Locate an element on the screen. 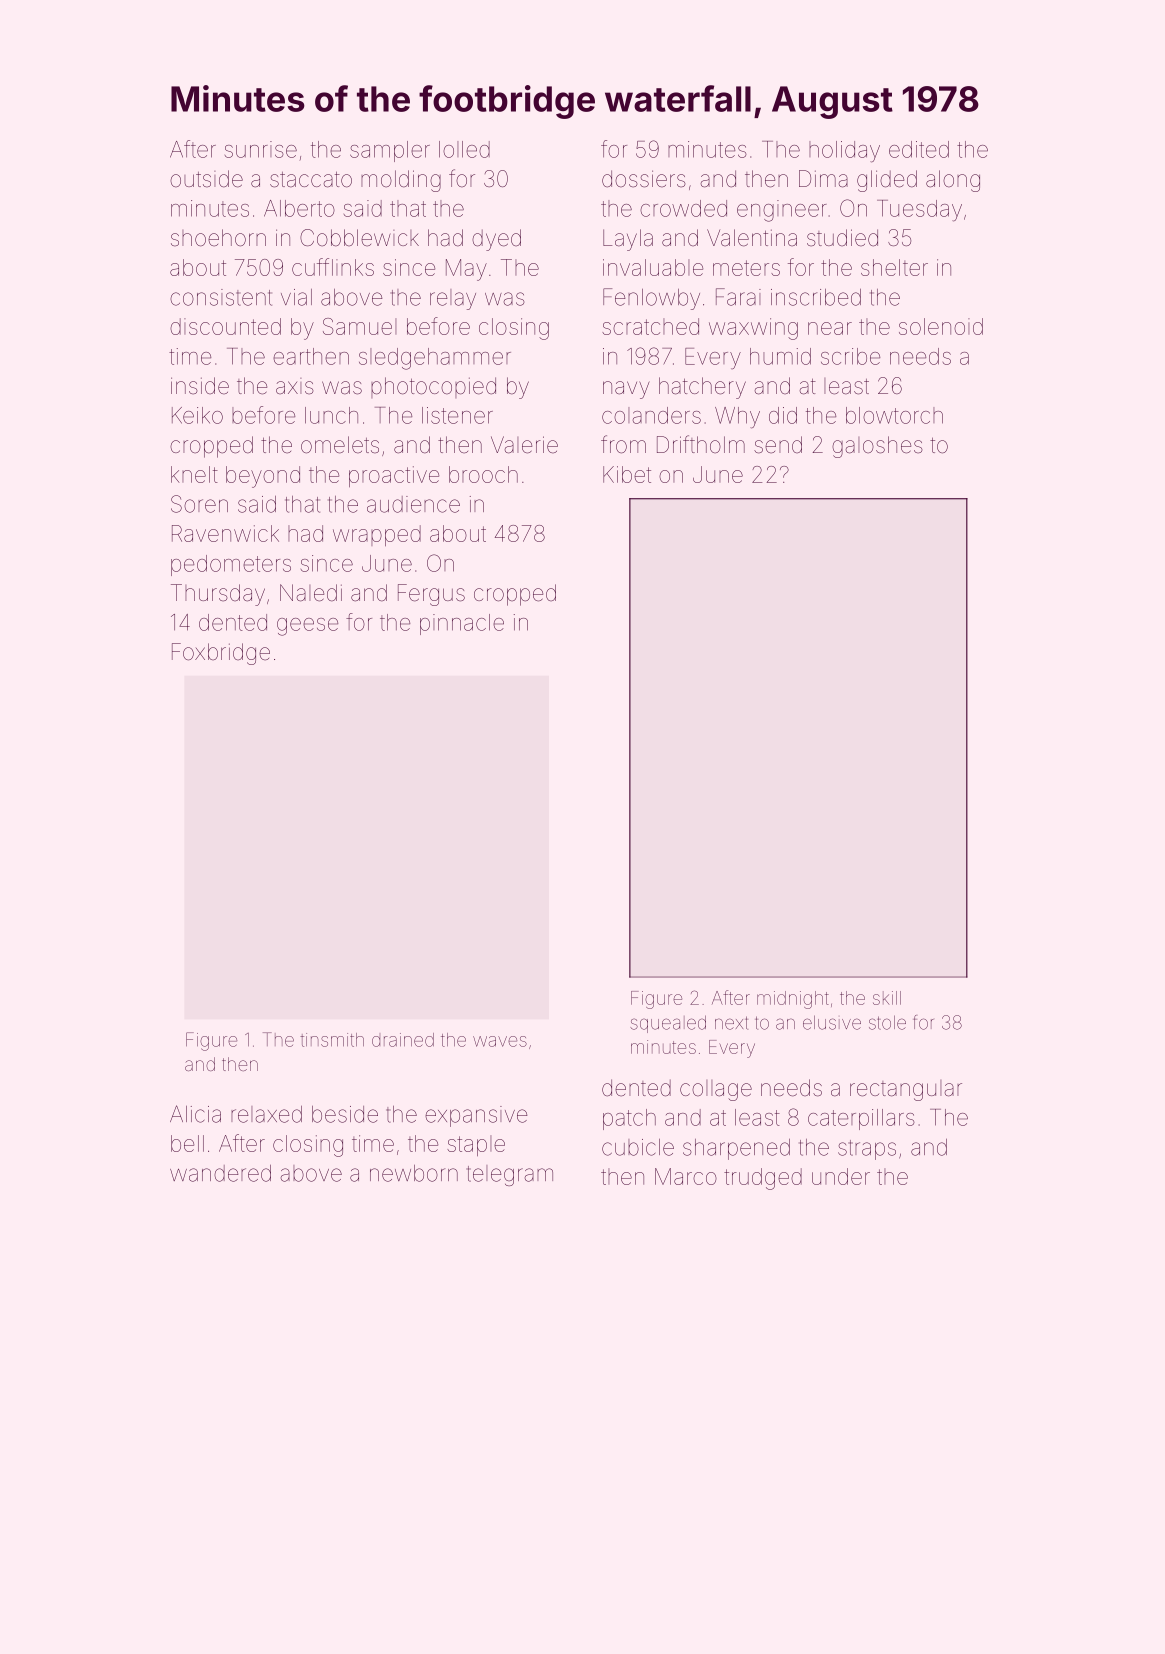 This screenshot has height=1654, width=1165. discounted is located at coordinates (225, 326).
